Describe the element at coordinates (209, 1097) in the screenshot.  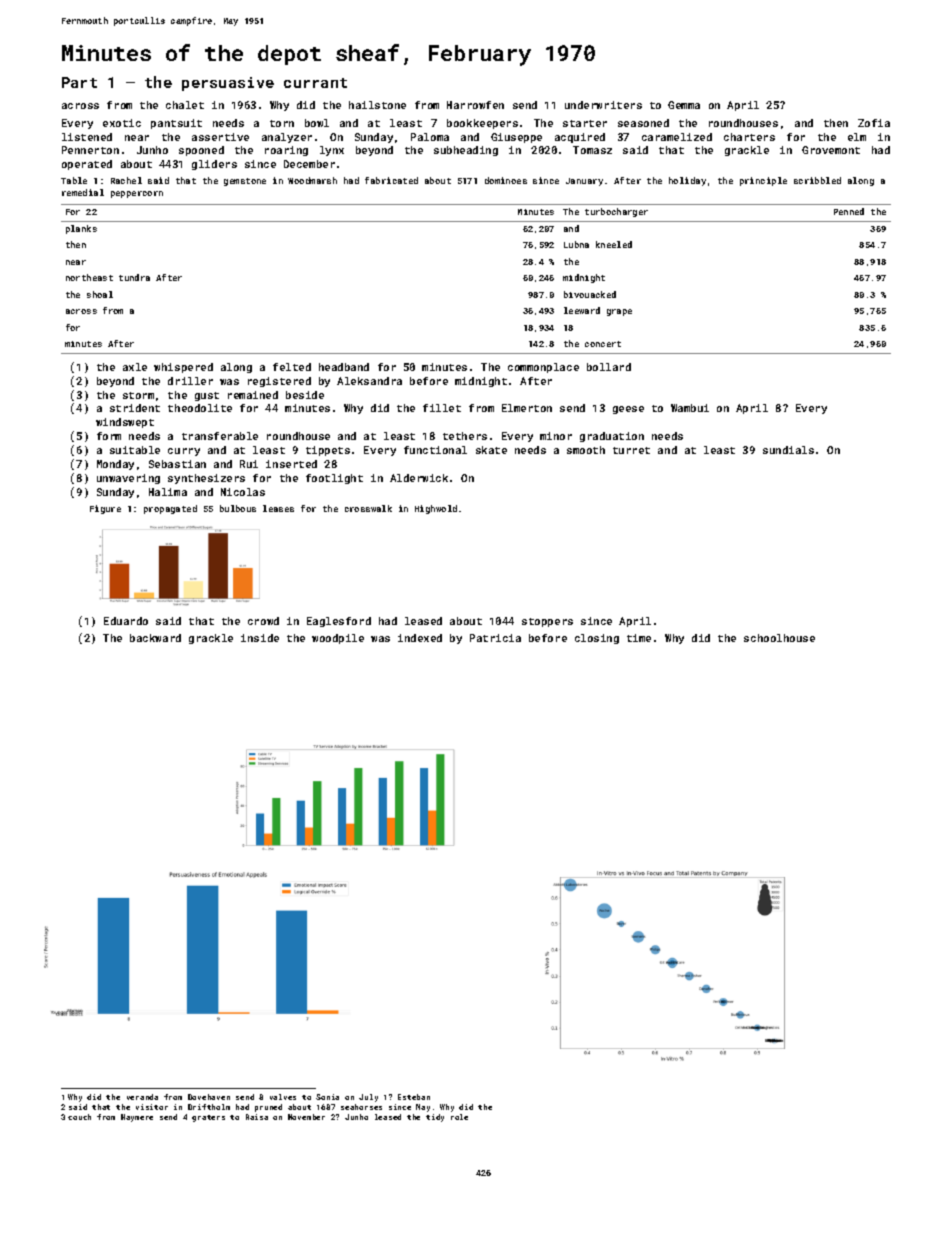
I see `Dovehaven` at that location.
